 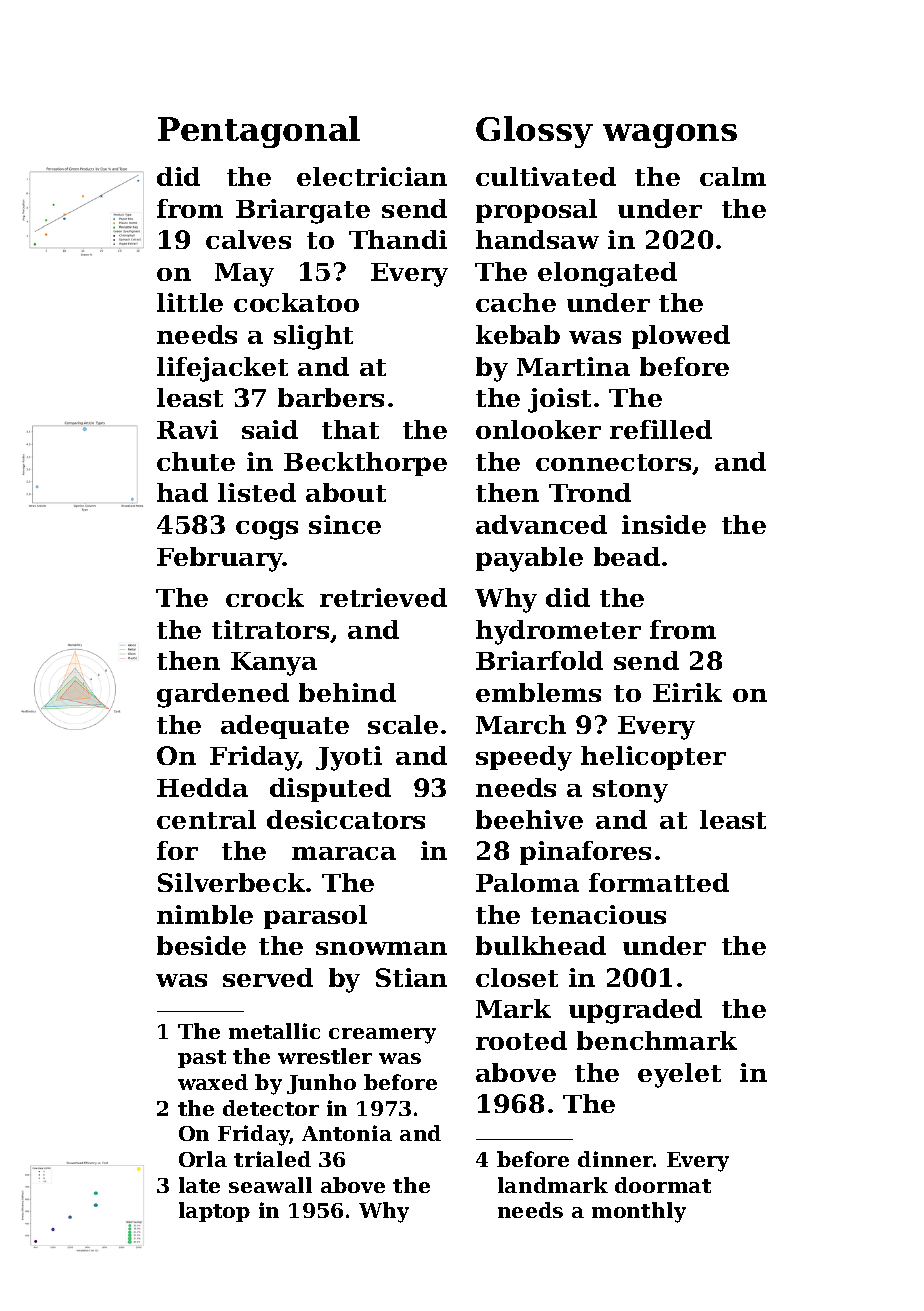 I want to click on Glossy, so click(x=534, y=132).
